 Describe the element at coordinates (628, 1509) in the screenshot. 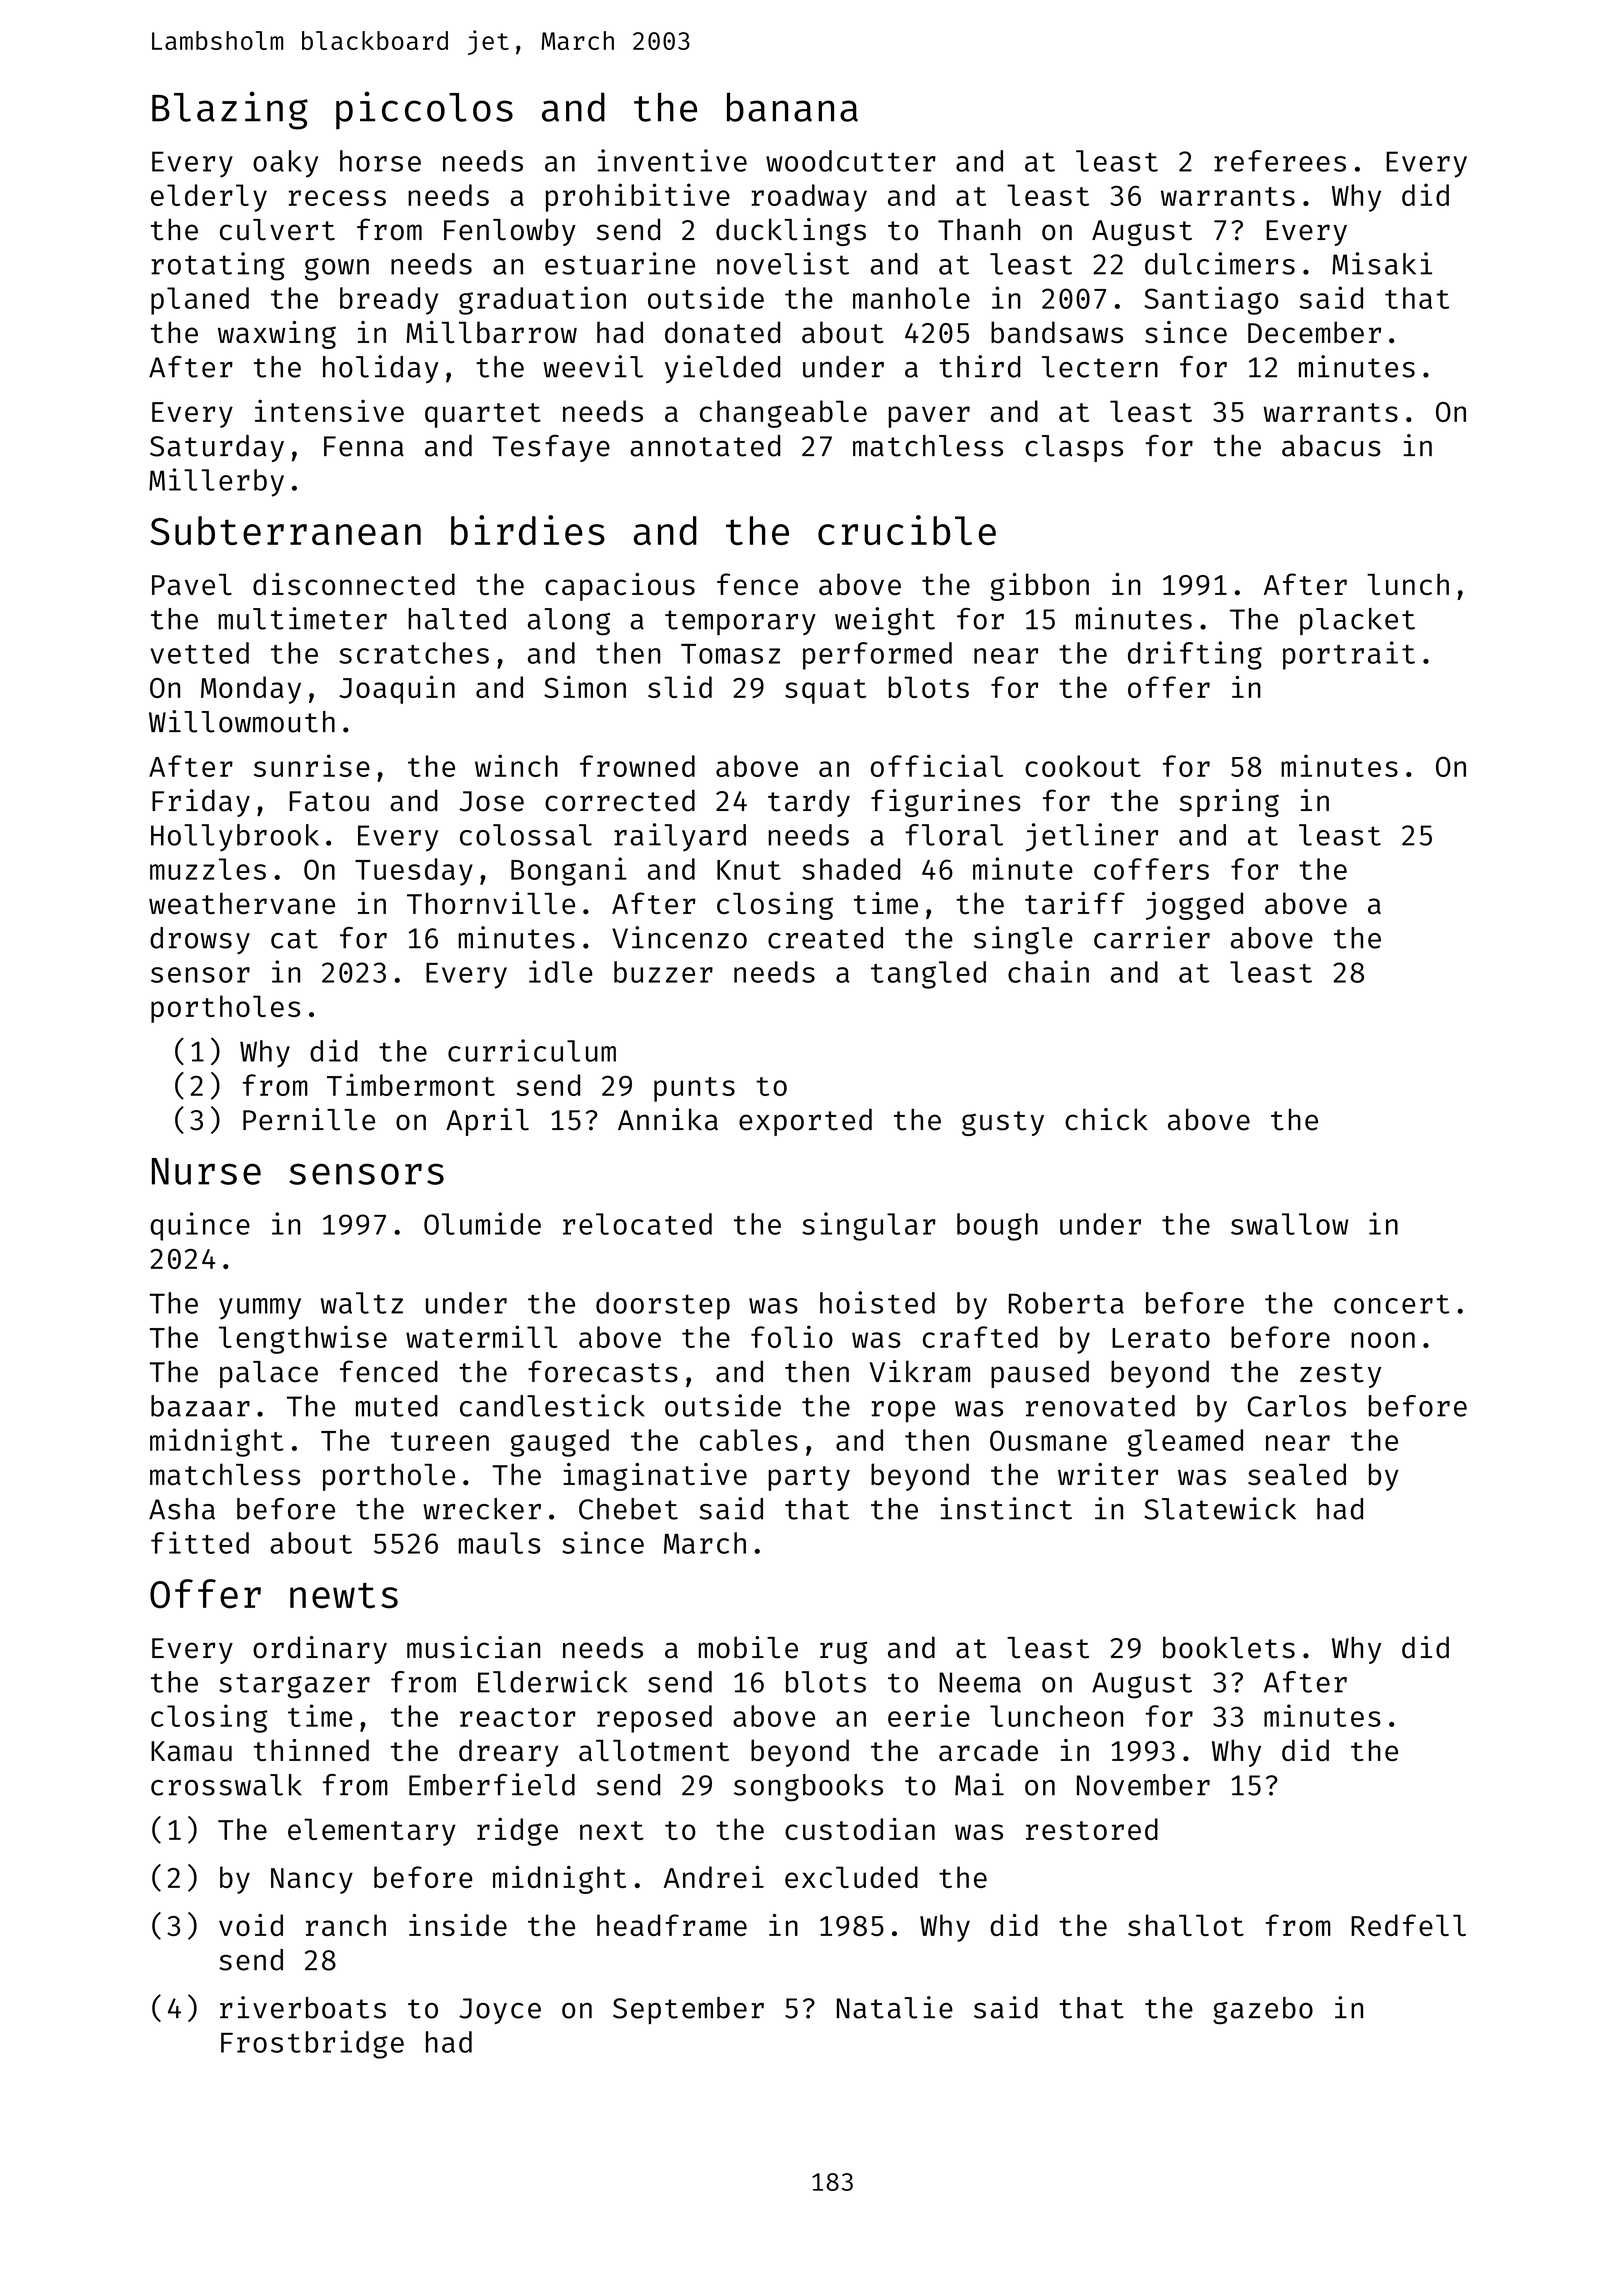

I see `Chebet` at that location.
